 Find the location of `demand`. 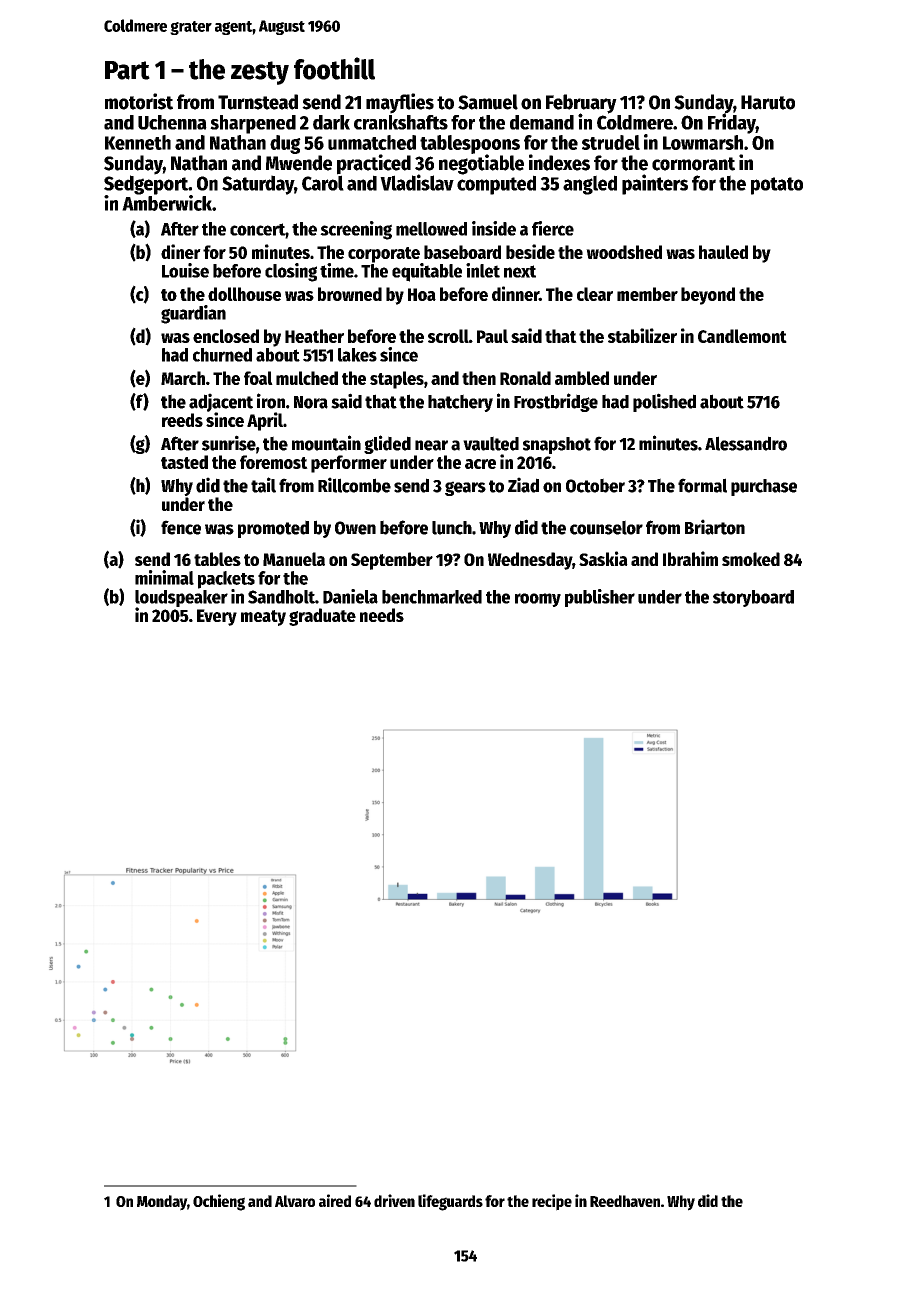

demand is located at coordinates (542, 122).
